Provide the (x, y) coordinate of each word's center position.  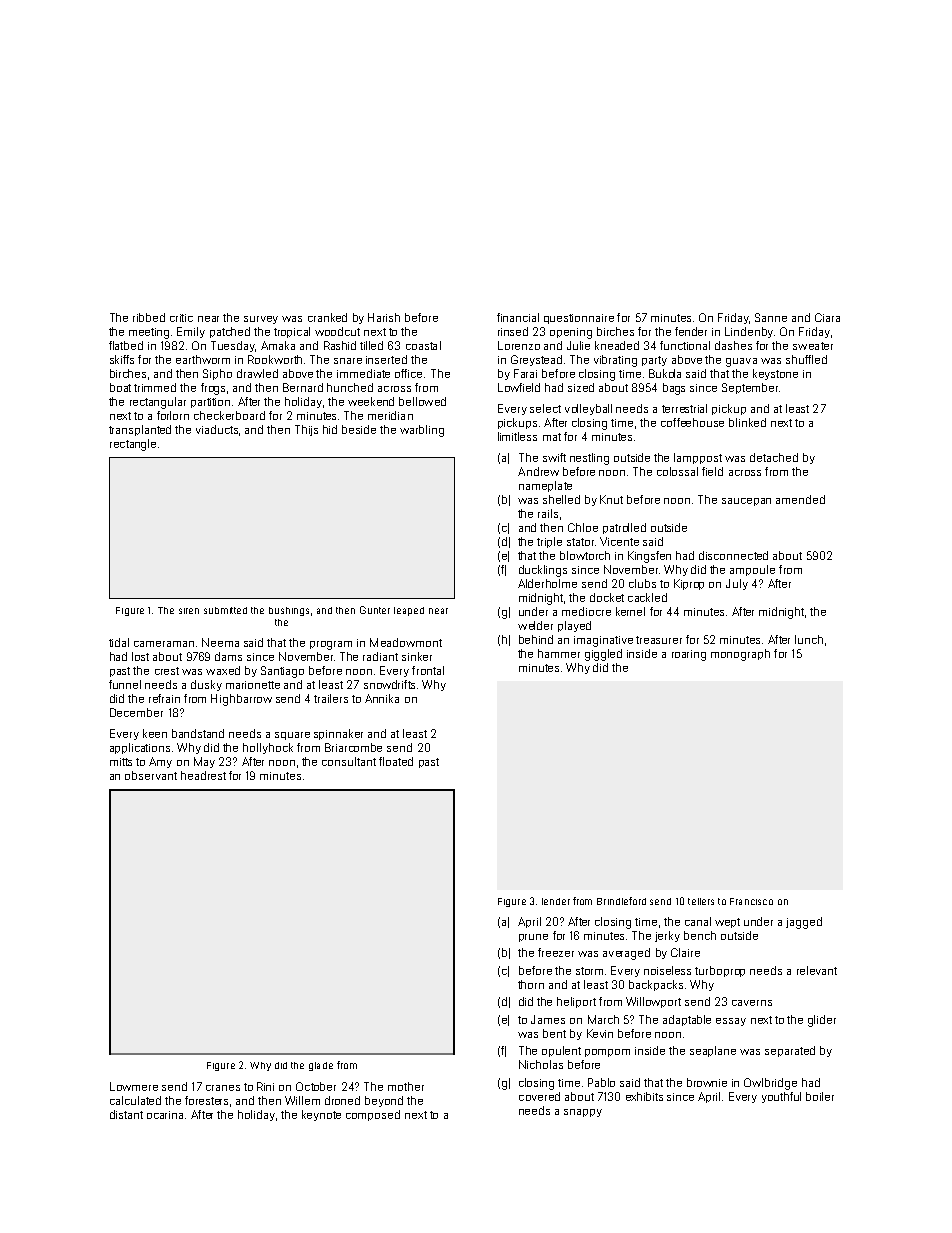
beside (359, 429)
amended (800, 499)
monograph (740, 655)
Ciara (827, 317)
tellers (701, 901)
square (292, 736)
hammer (559, 653)
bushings (289, 611)
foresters (206, 1100)
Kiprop (689, 584)
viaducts (217, 429)
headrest (203, 775)
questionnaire (579, 319)
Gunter (375, 610)
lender (556, 901)
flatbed (126, 345)
